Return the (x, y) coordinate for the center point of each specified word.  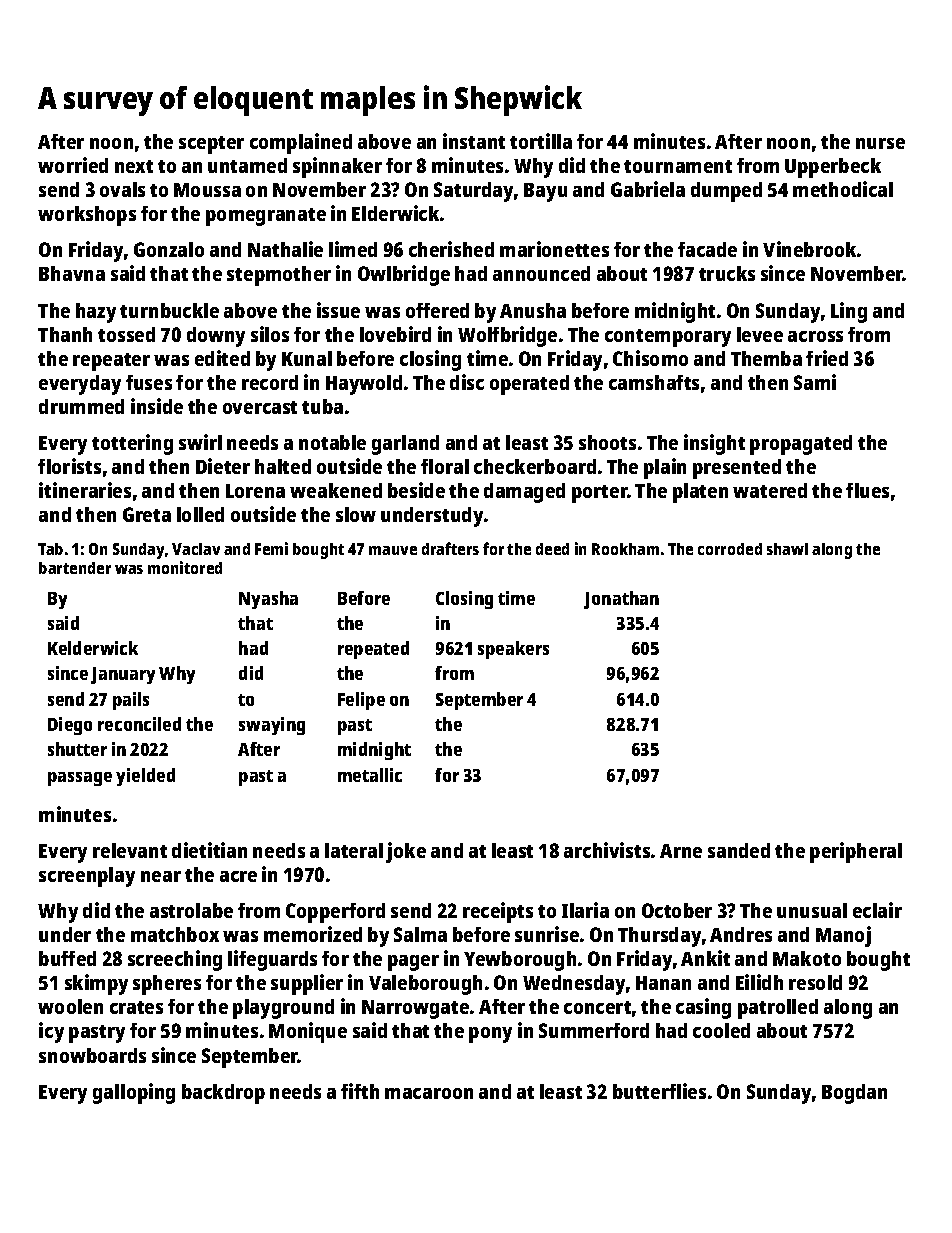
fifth (360, 1091)
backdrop (223, 1094)
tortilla (541, 141)
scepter (211, 145)
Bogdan (854, 1094)
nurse (880, 143)
